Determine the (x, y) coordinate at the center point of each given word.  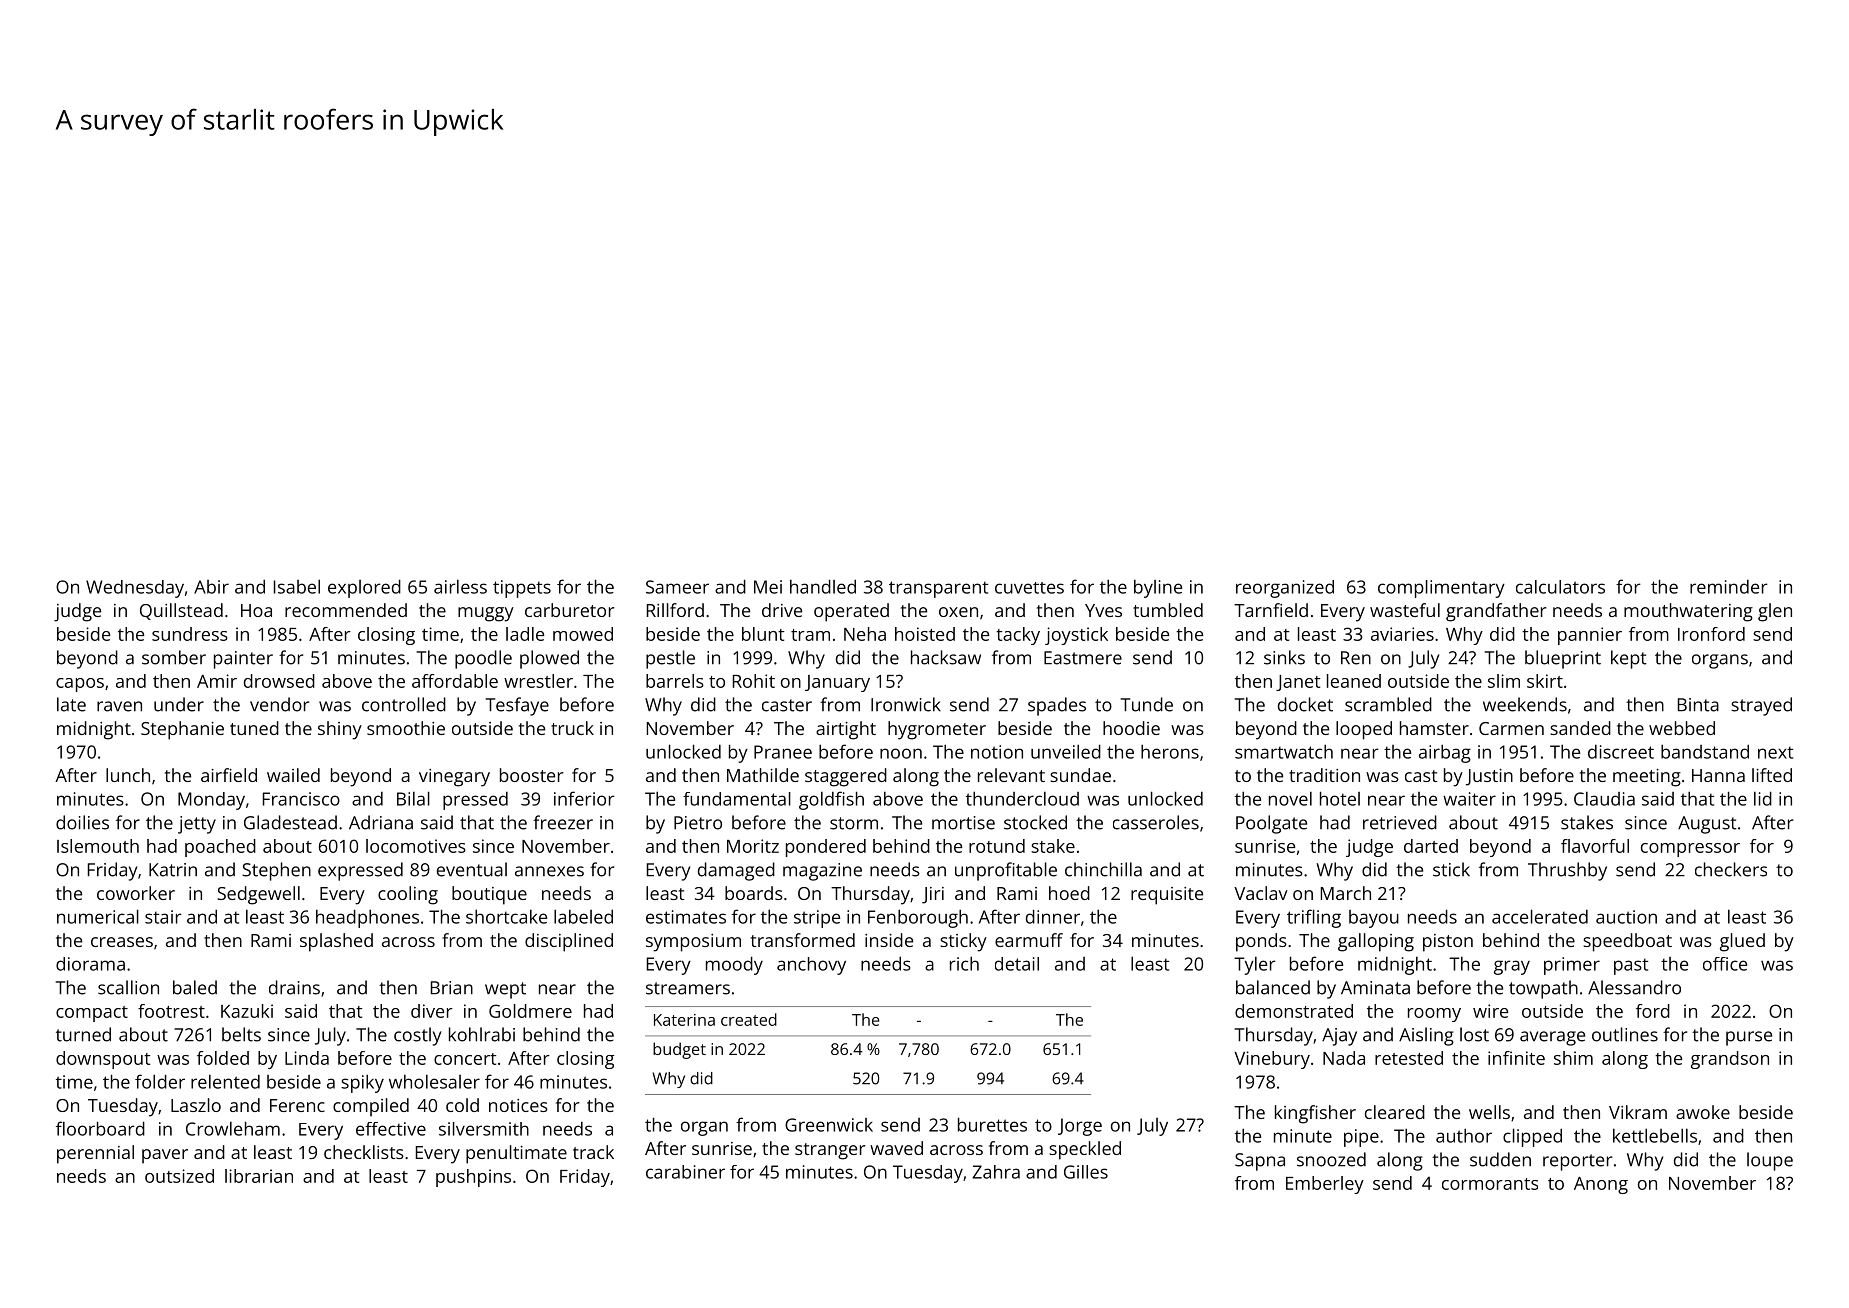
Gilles (1086, 1172)
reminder (1729, 587)
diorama (90, 964)
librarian (259, 1176)
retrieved (1400, 822)
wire (1490, 1011)
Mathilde (763, 775)
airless (460, 586)
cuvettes (1029, 588)
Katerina (684, 1020)
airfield (229, 775)
